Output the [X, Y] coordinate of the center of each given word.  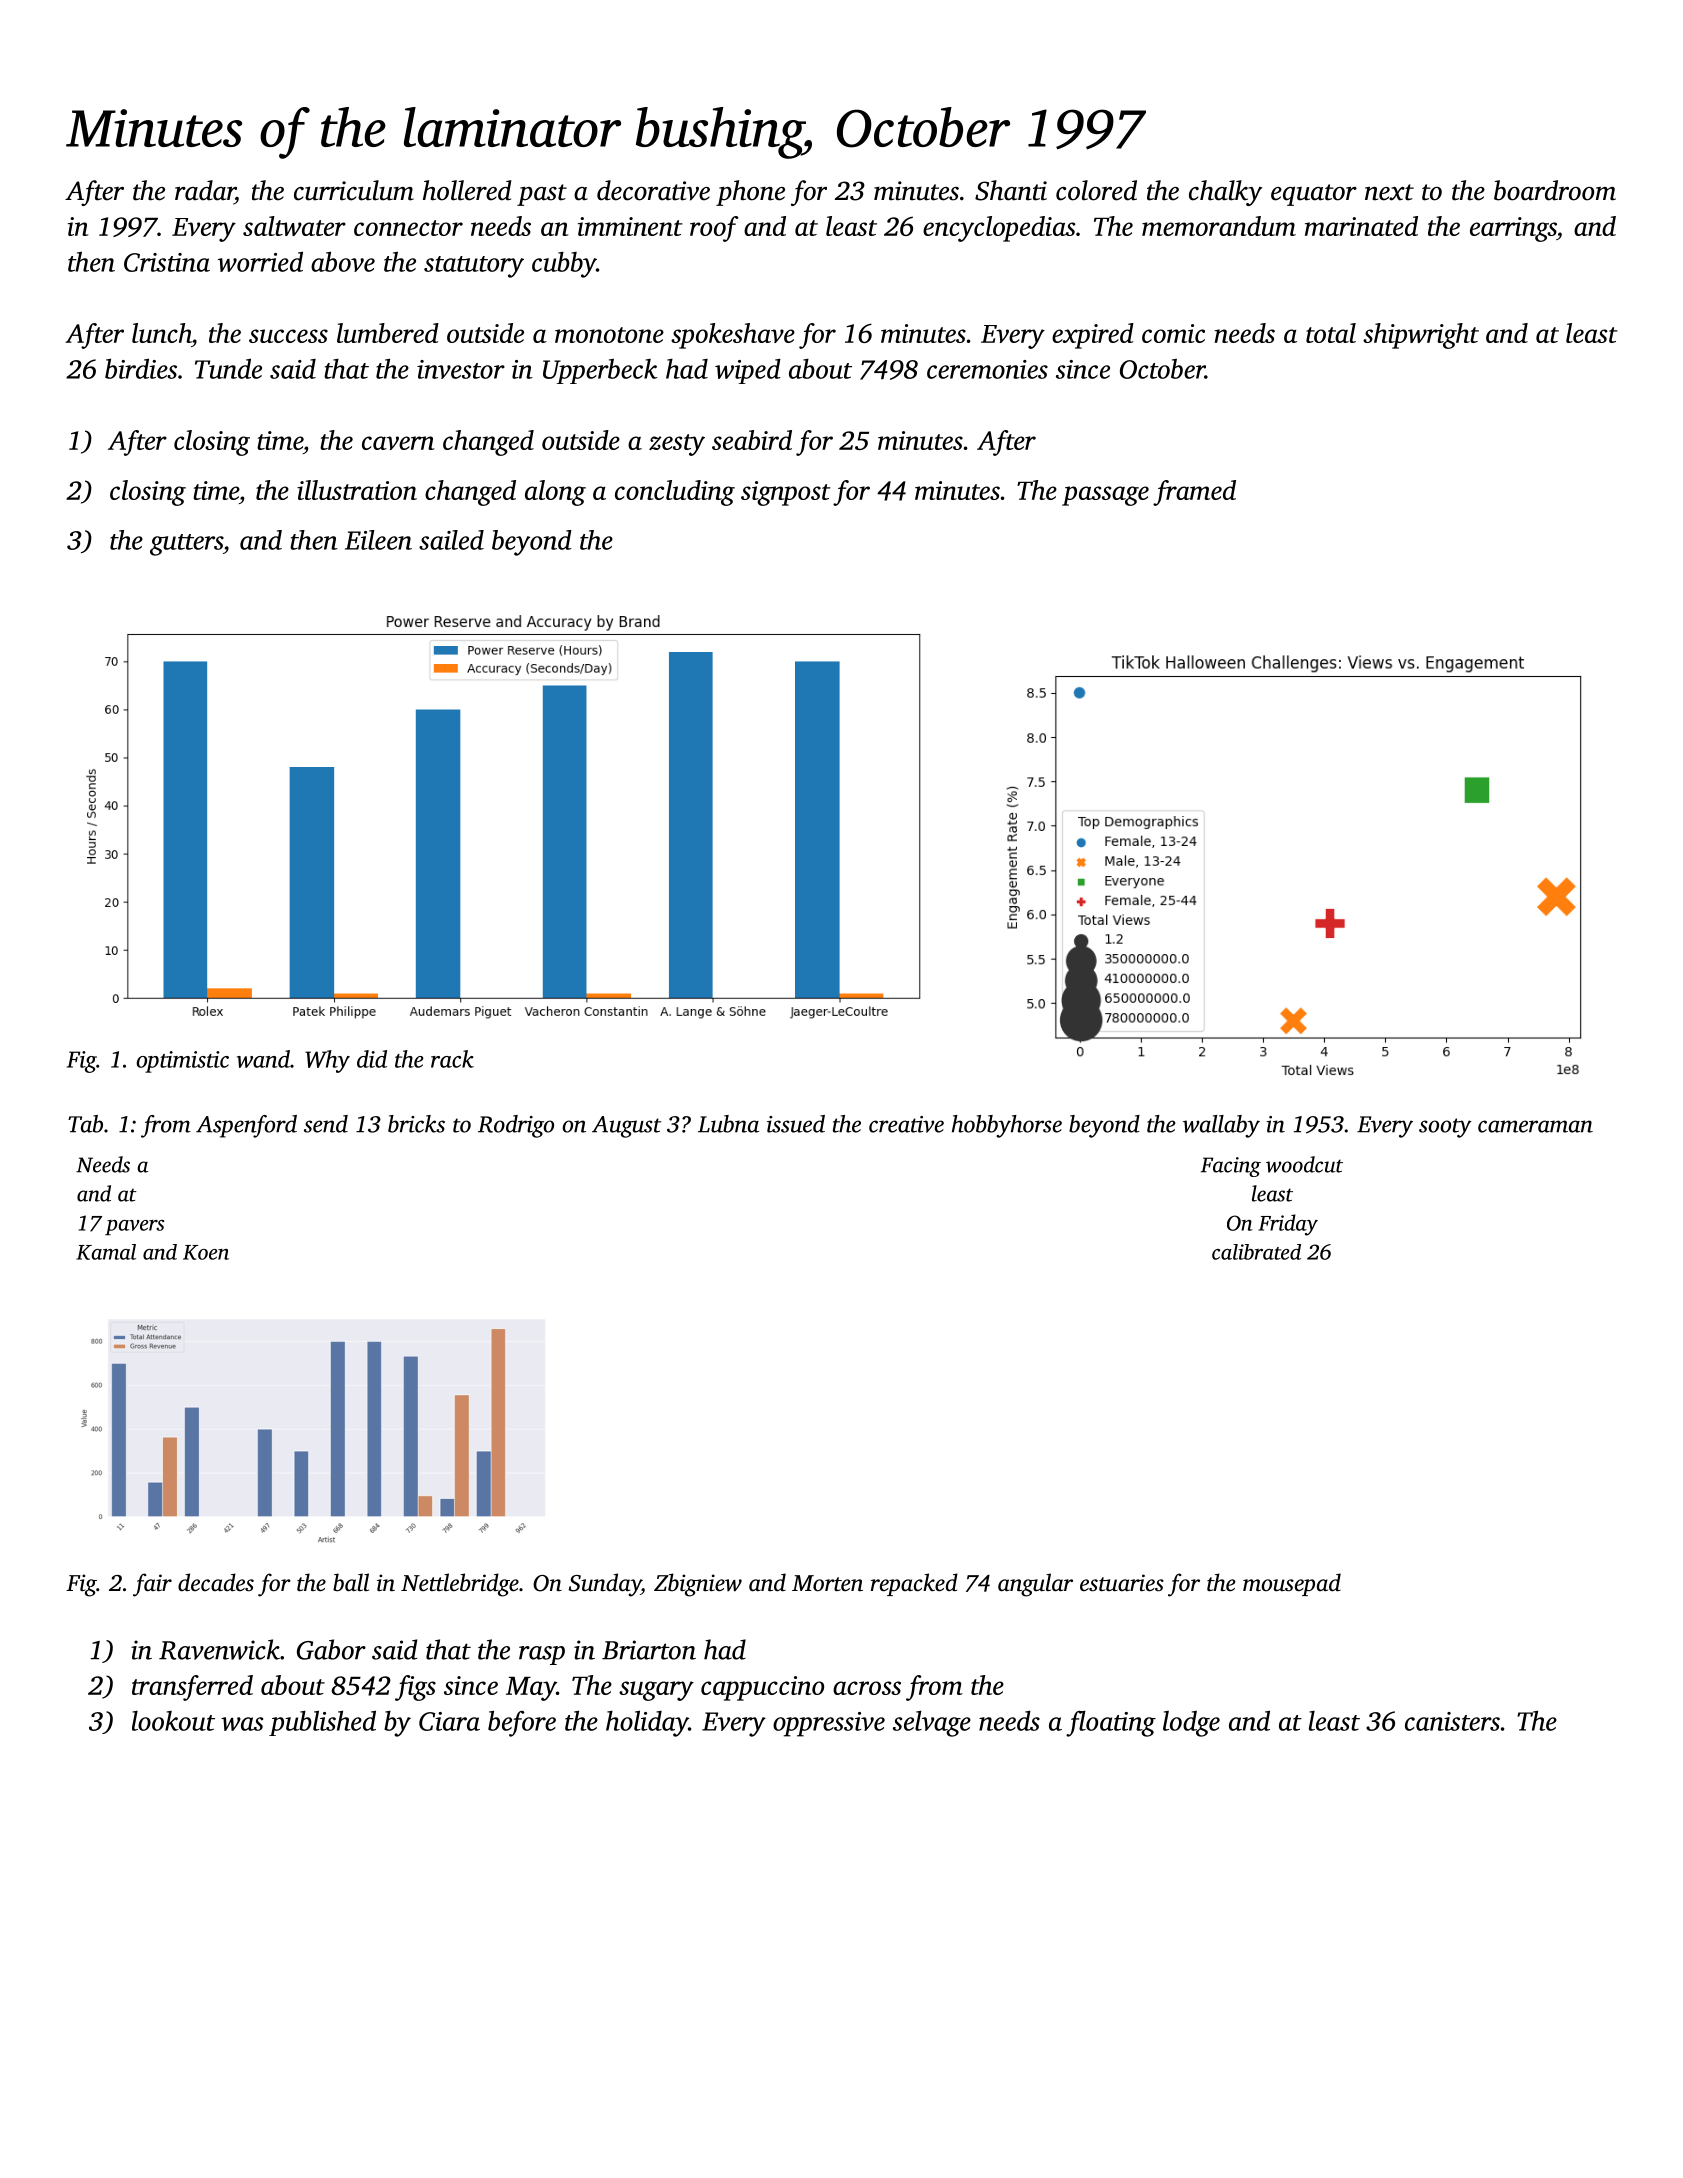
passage [1105, 496]
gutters [186, 545]
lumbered [388, 333]
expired [1093, 336]
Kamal [106, 1252]
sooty [1445, 1128]
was [242, 1724]
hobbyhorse [1007, 1126]
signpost [786, 493]
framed [1194, 493]
